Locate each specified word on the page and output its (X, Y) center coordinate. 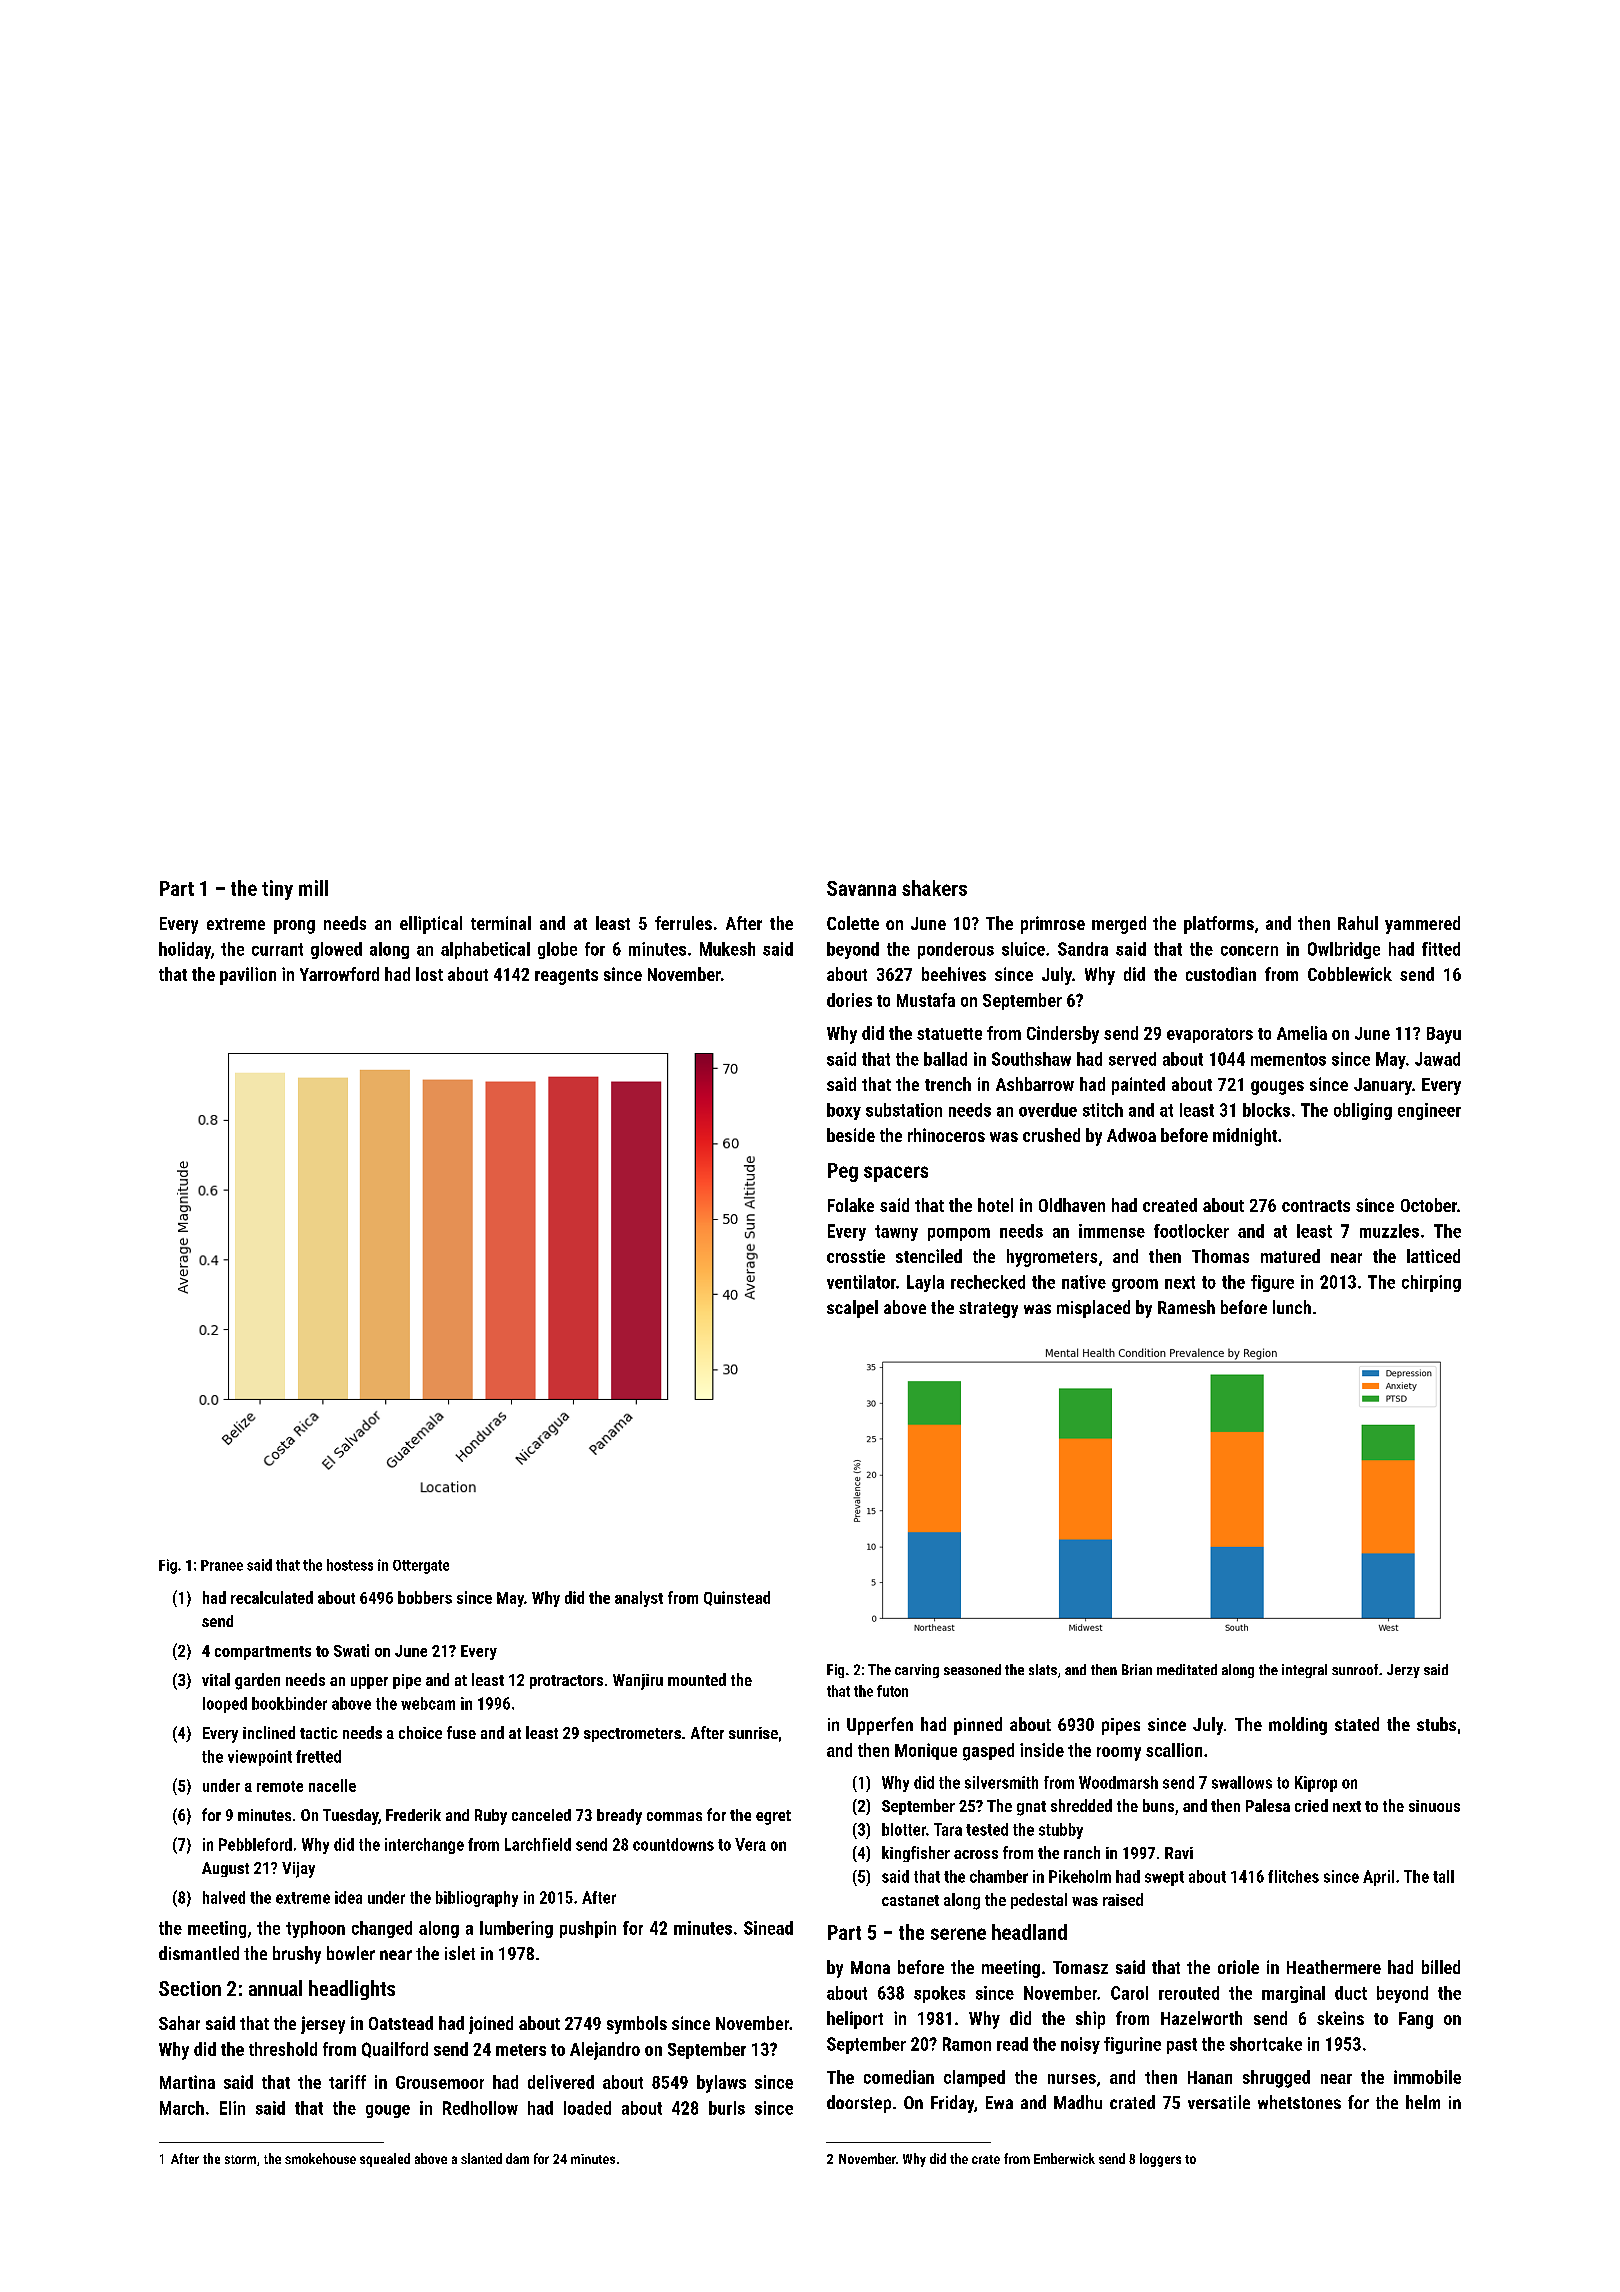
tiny (277, 890)
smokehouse (320, 2158)
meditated (1187, 1669)
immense (1112, 1231)
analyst (639, 1599)
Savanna (861, 888)
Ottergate (421, 1567)
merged (1119, 925)
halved (224, 1897)
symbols (637, 2025)
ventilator (861, 1282)
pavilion (248, 976)
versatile (1219, 2102)
